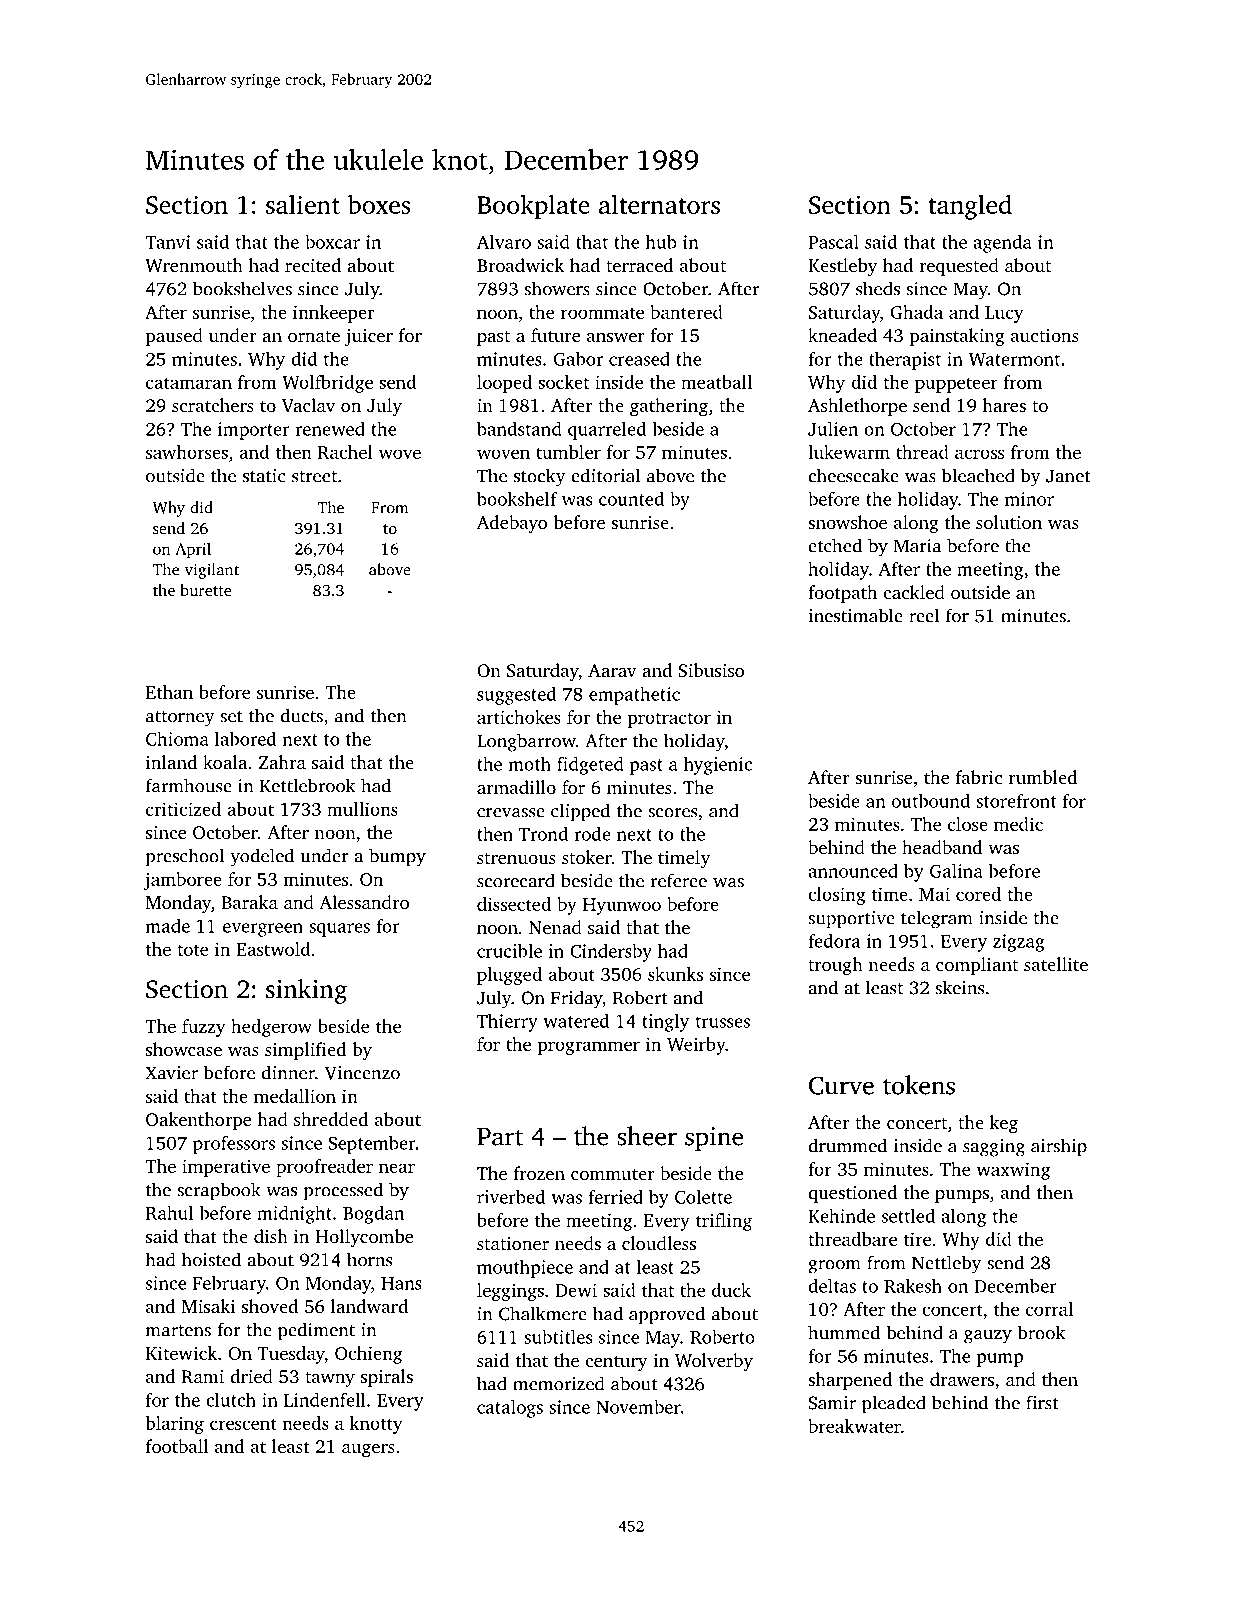 Image resolution: width=1236 pixels, height=1600 pixels. What do you see at coordinates (183, 809) in the image?
I see `criticized` at bounding box center [183, 809].
